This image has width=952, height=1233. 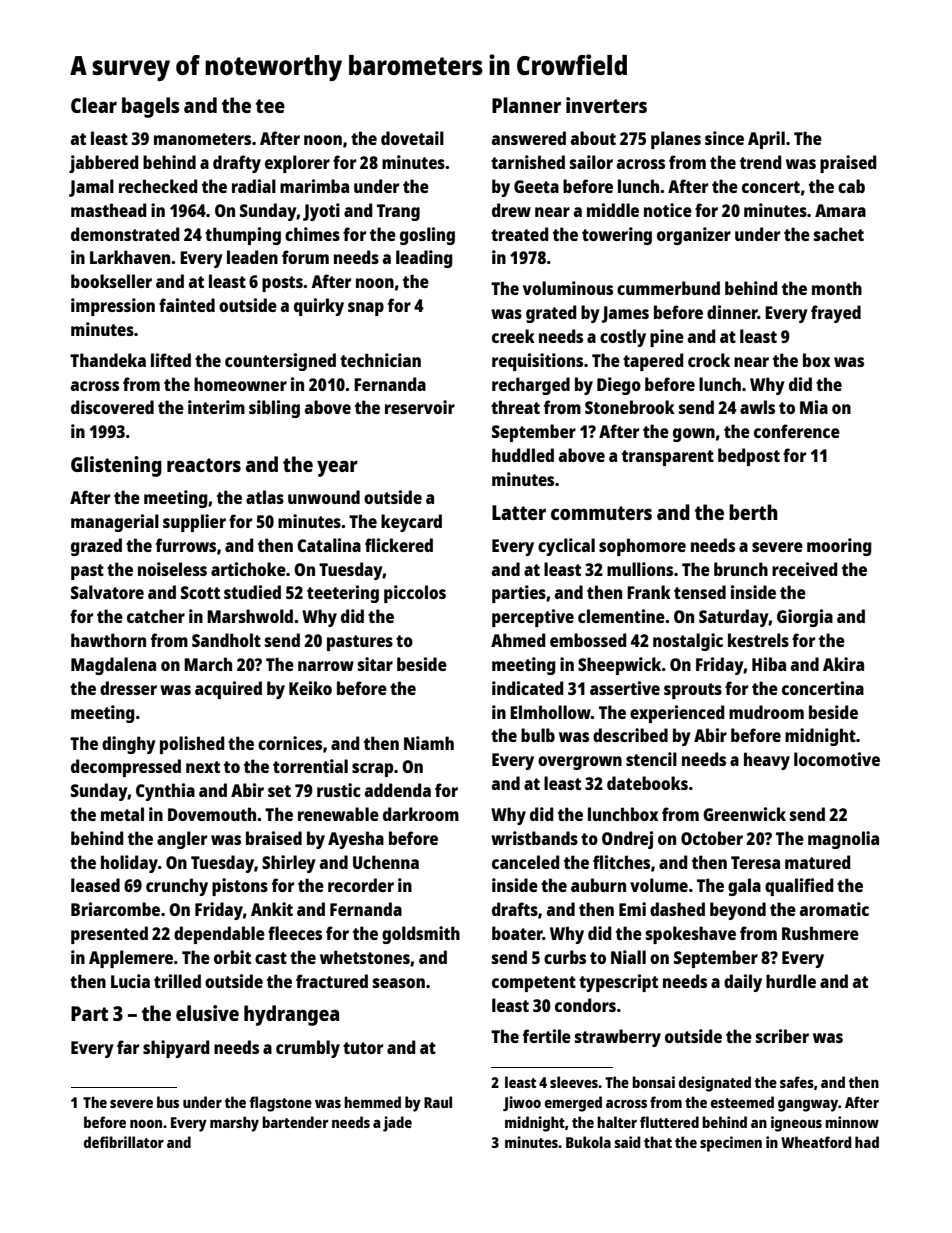 What do you see at coordinates (848, 164) in the image?
I see `praised` at bounding box center [848, 164].
